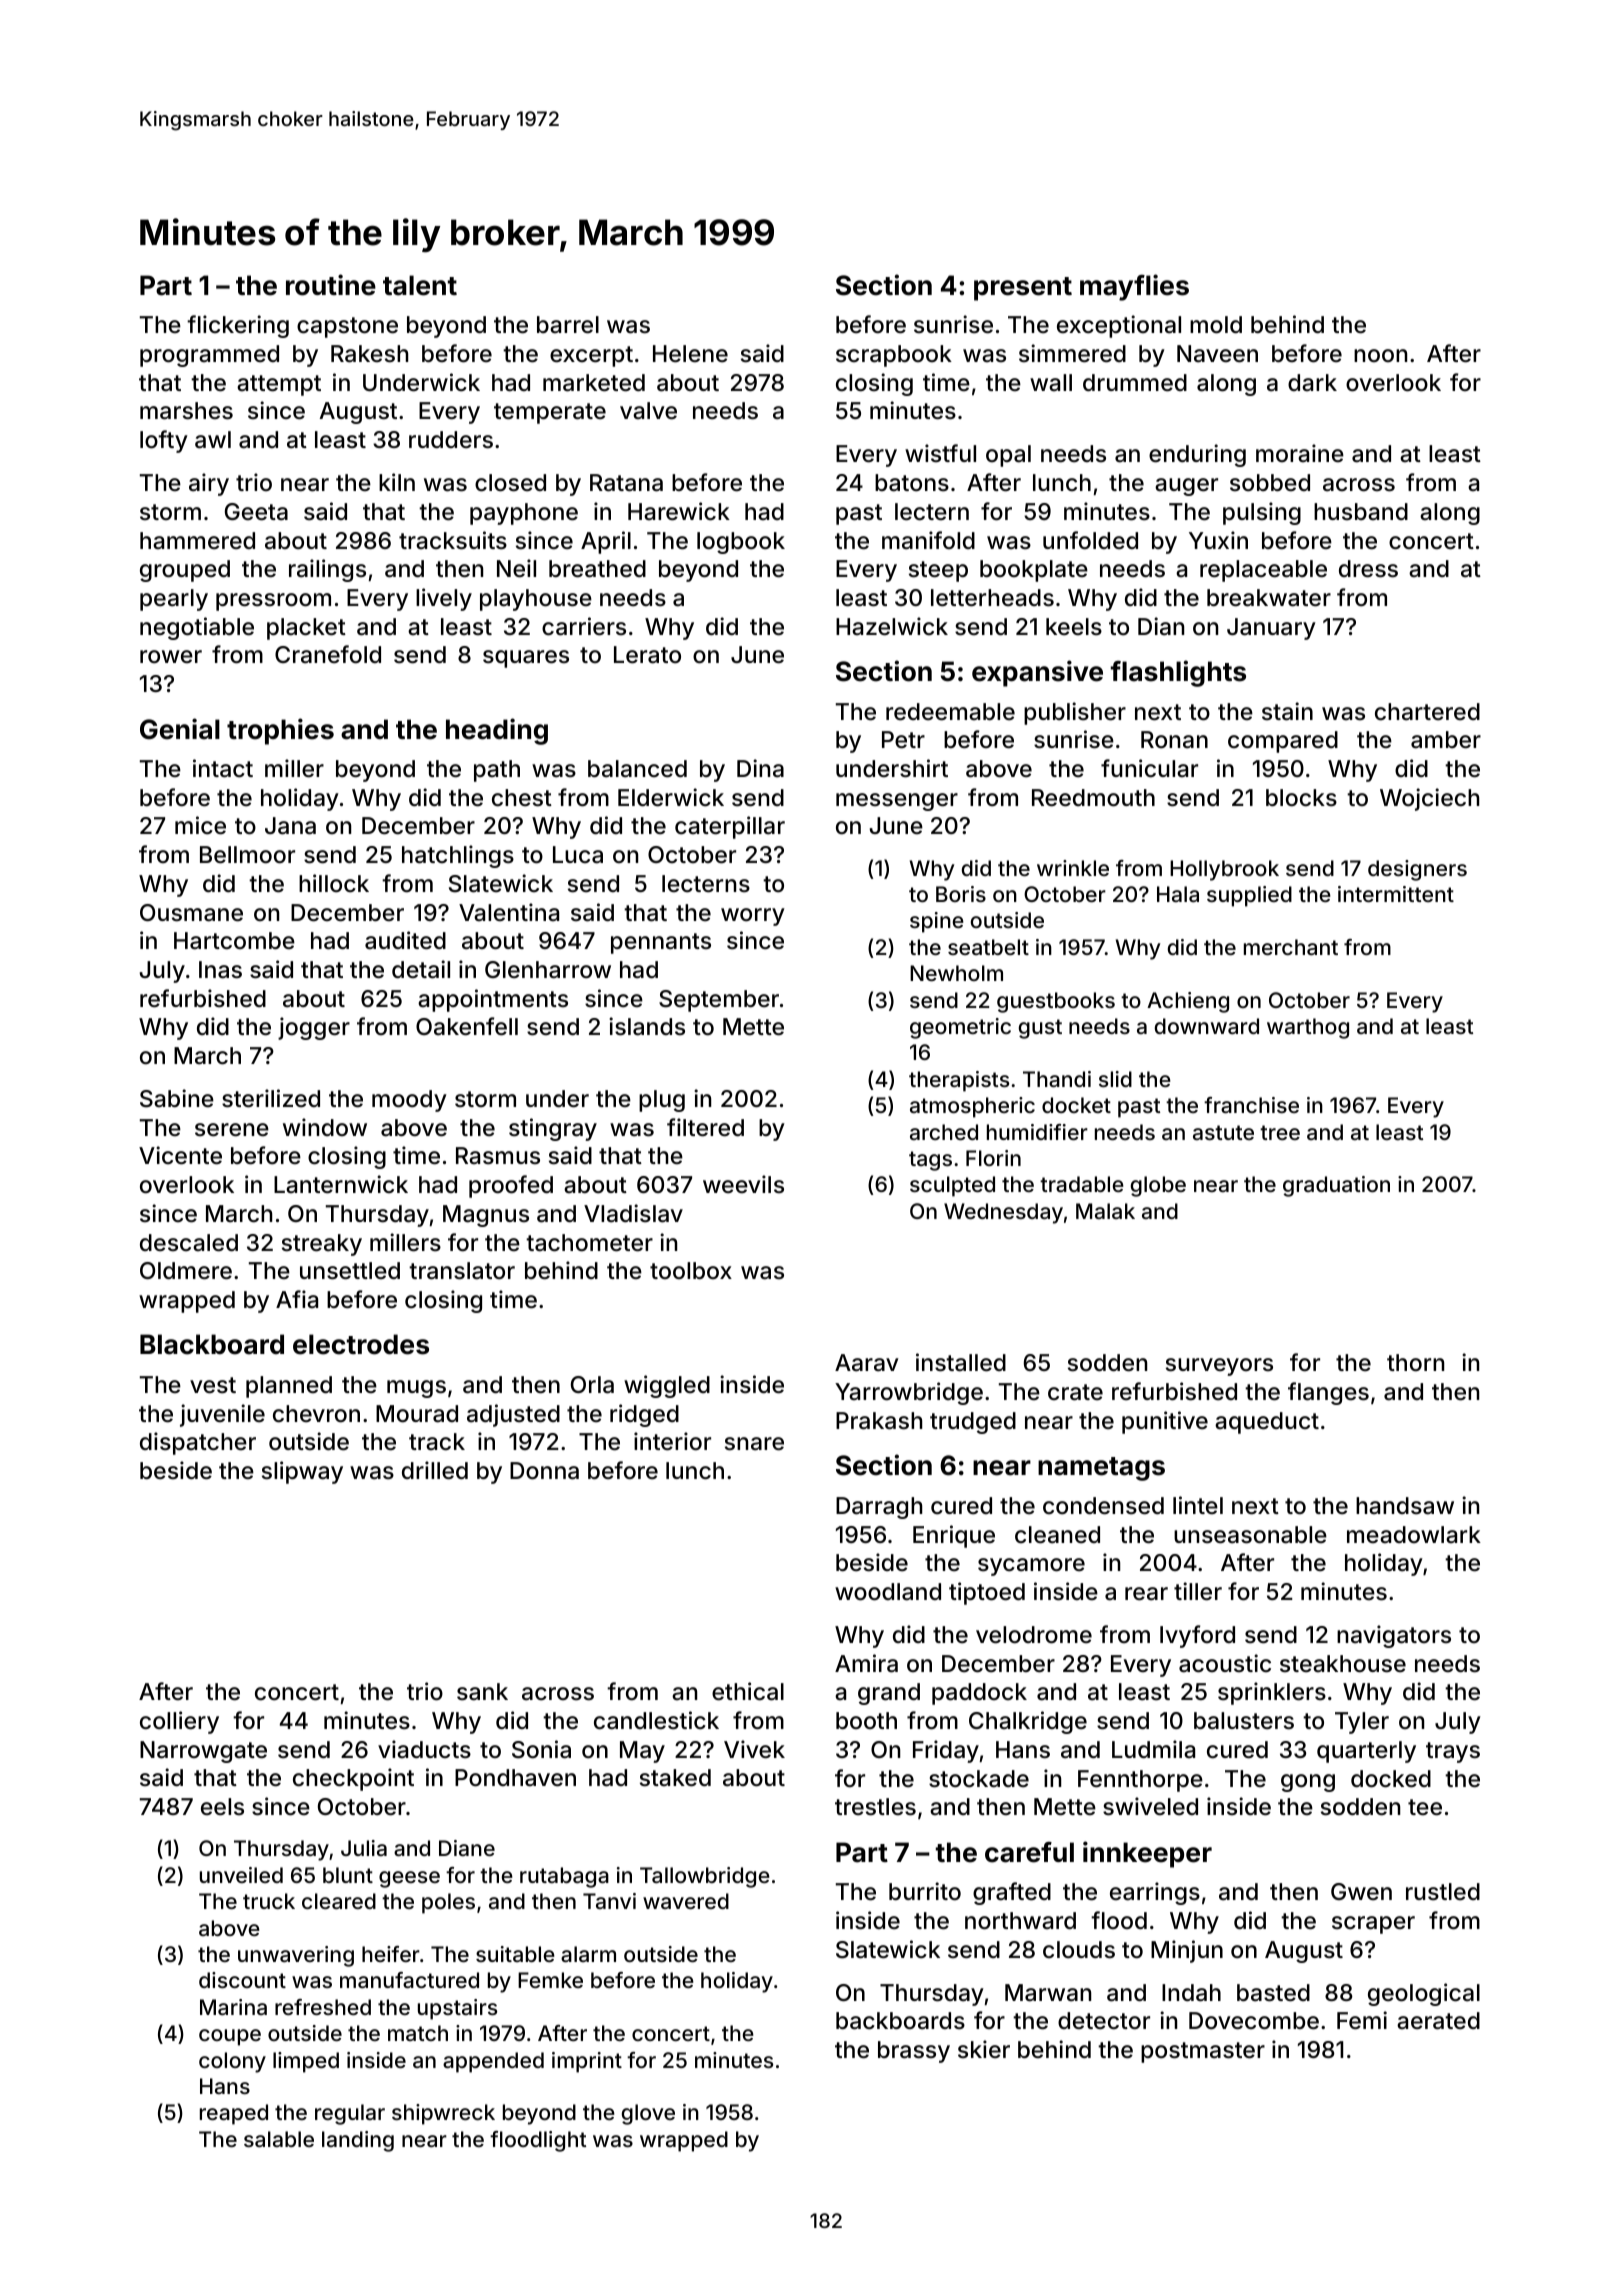  I want to click on Tanvi, so click(609, 1901).
